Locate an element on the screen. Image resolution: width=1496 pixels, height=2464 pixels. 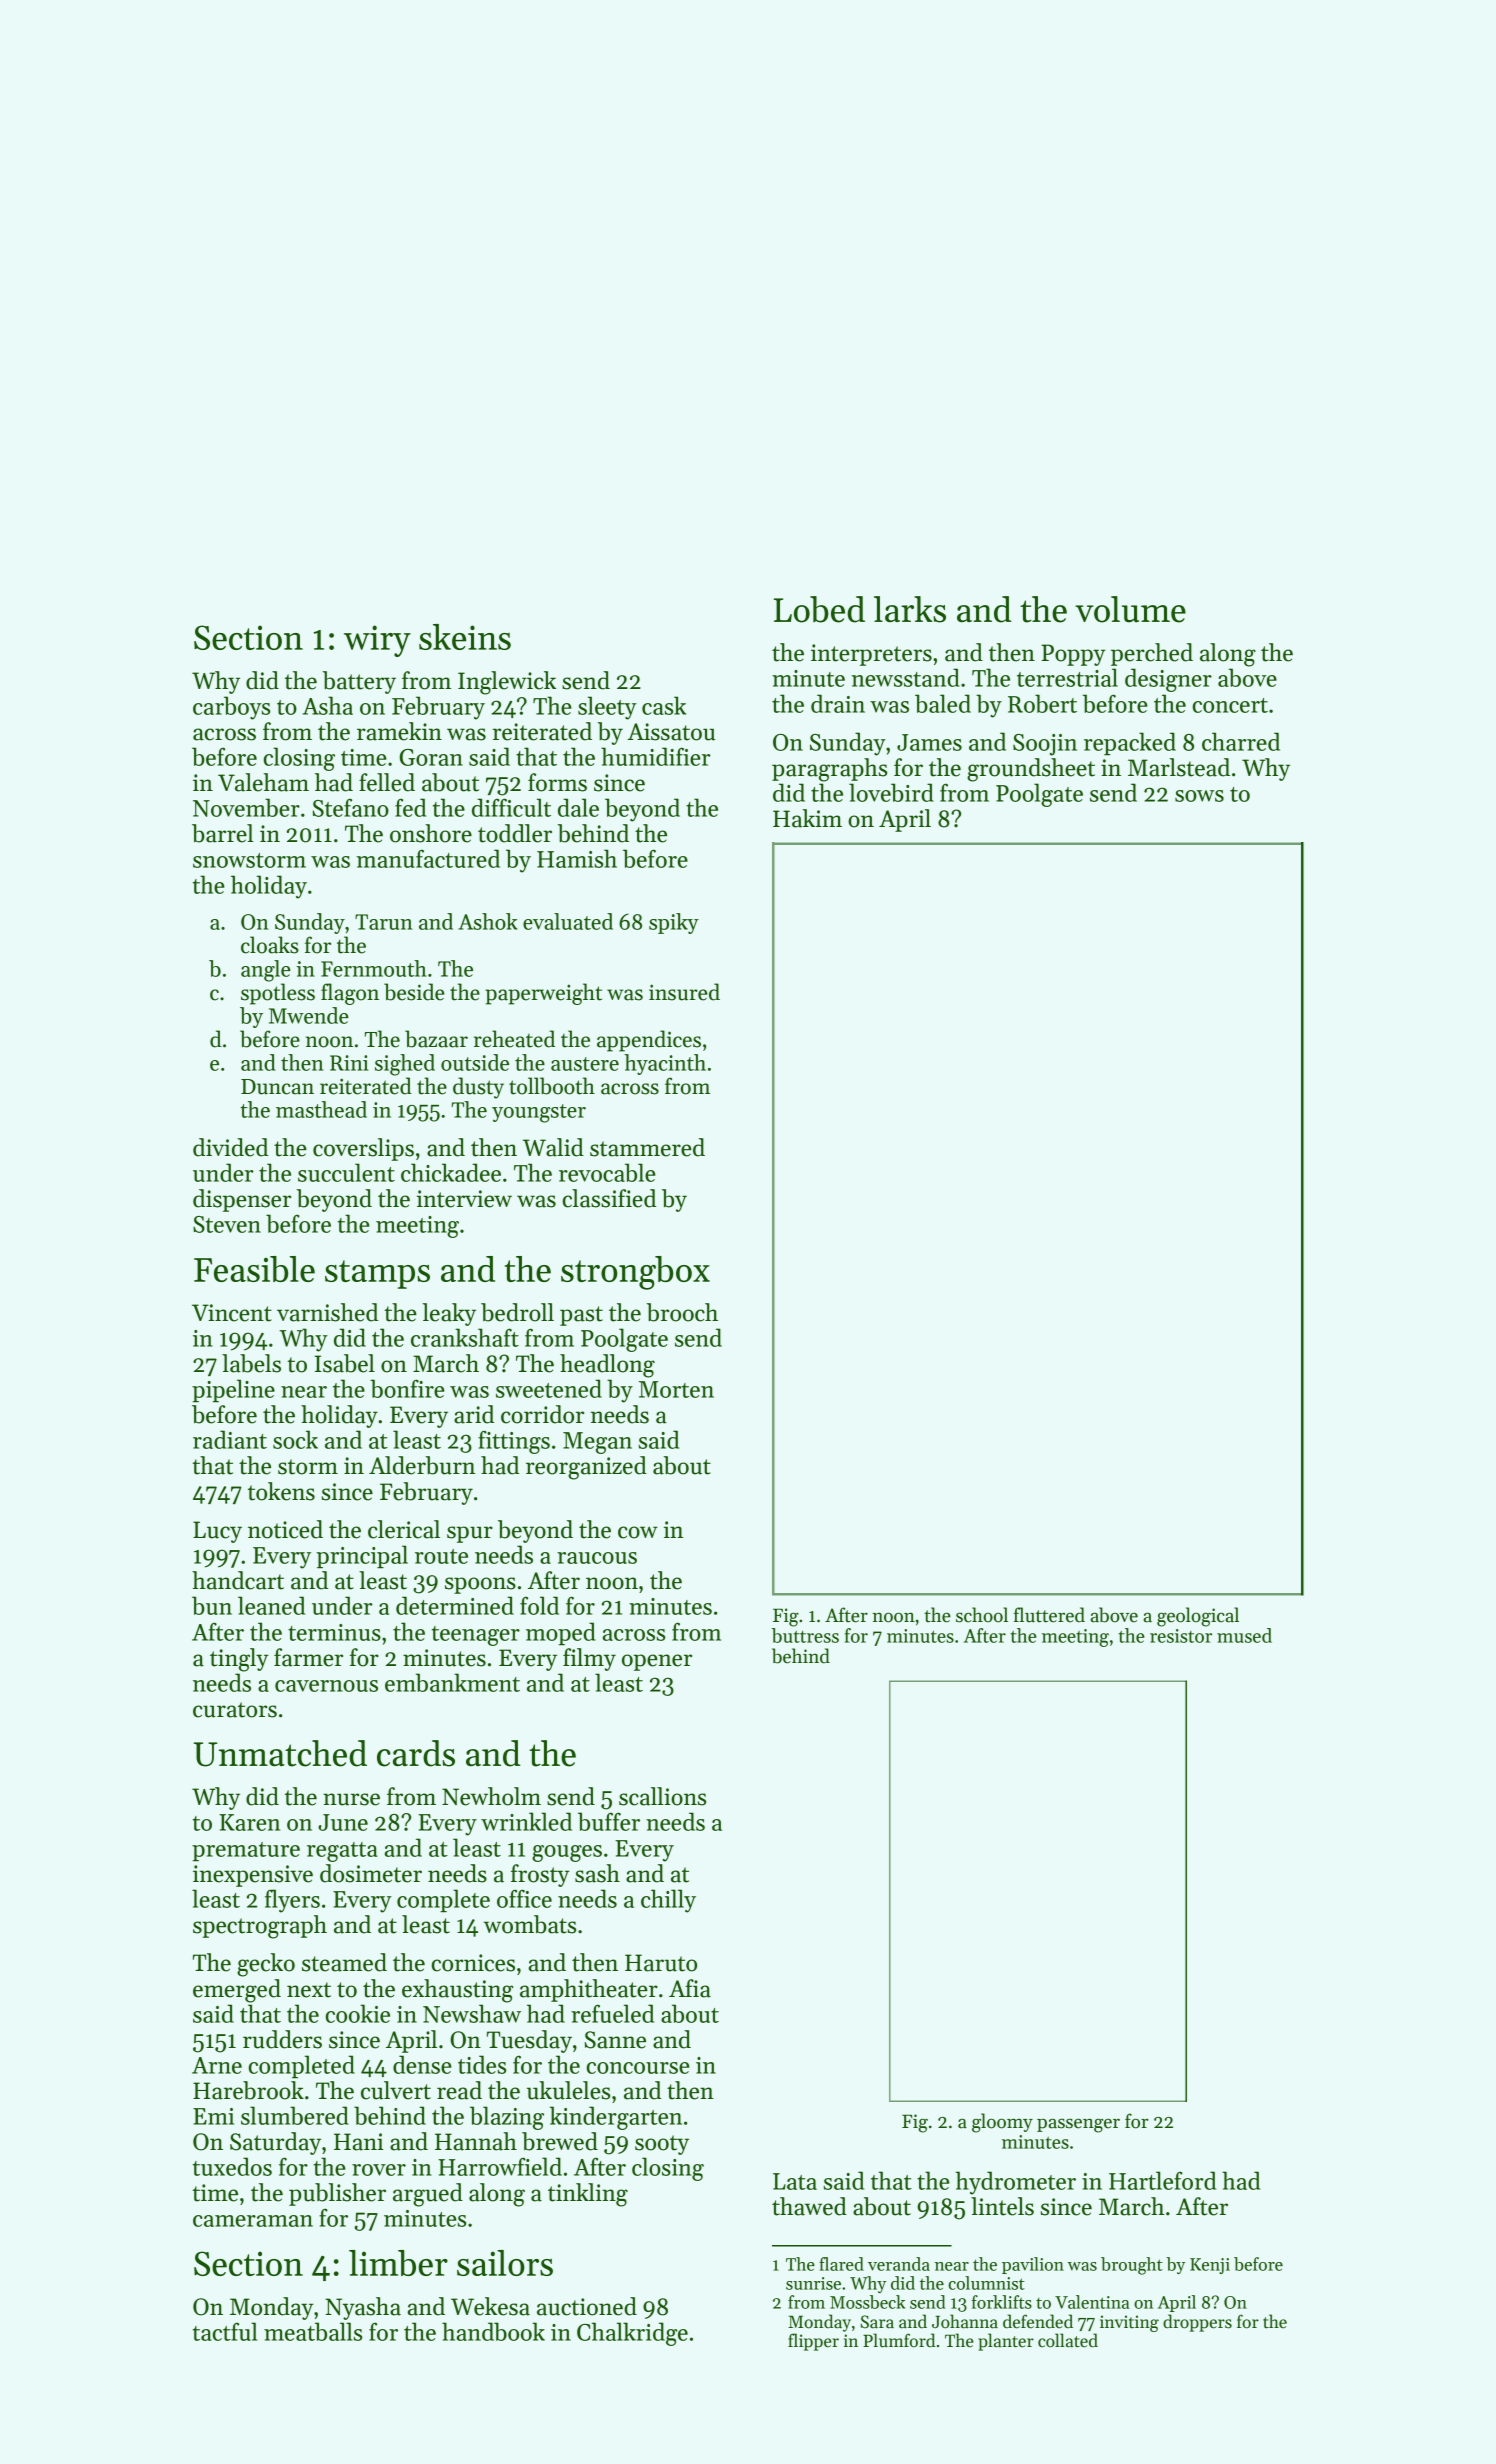
passenger is located at coordinates (1078, 2125).
